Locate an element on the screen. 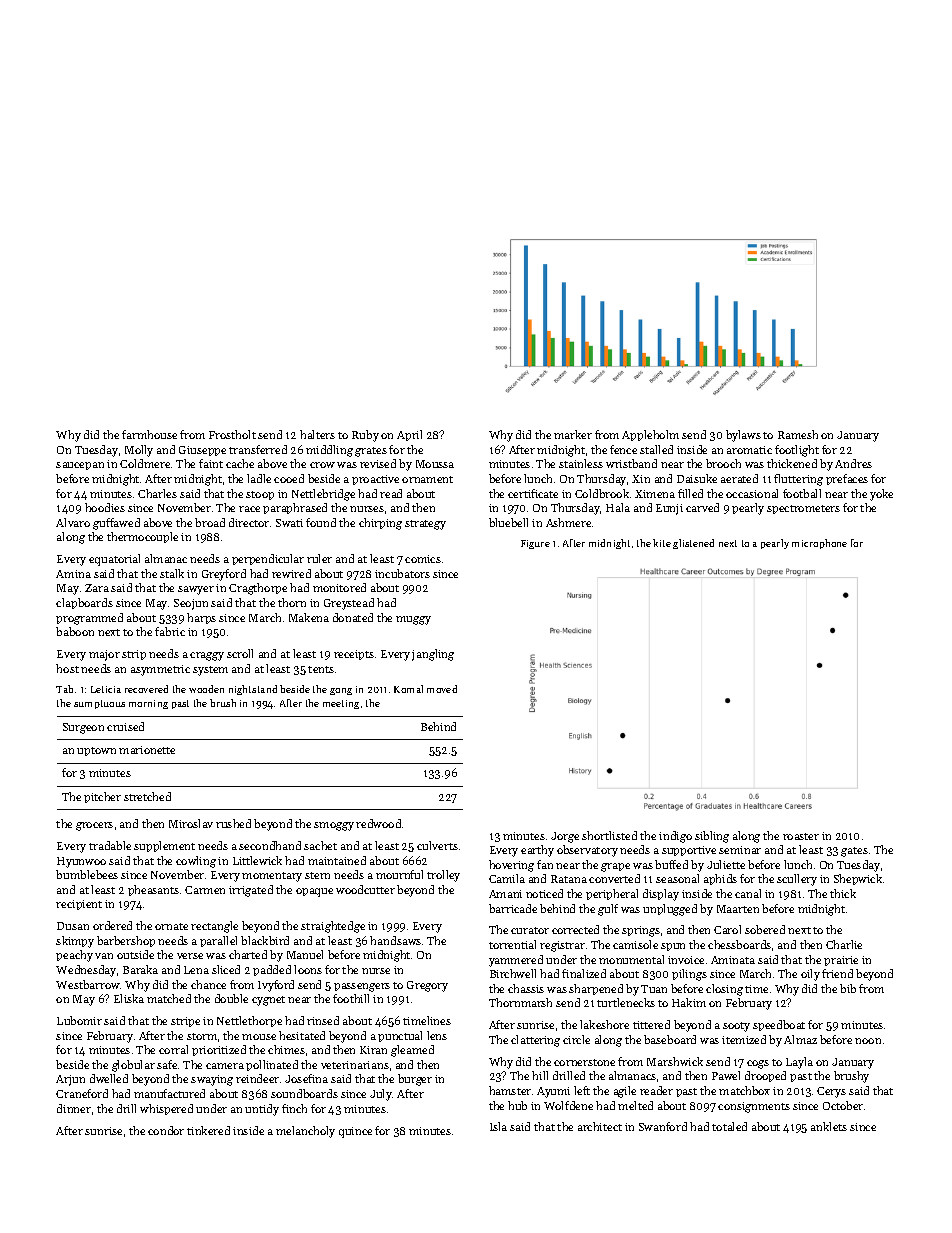  Hala is located at coordinates (618, 507).
